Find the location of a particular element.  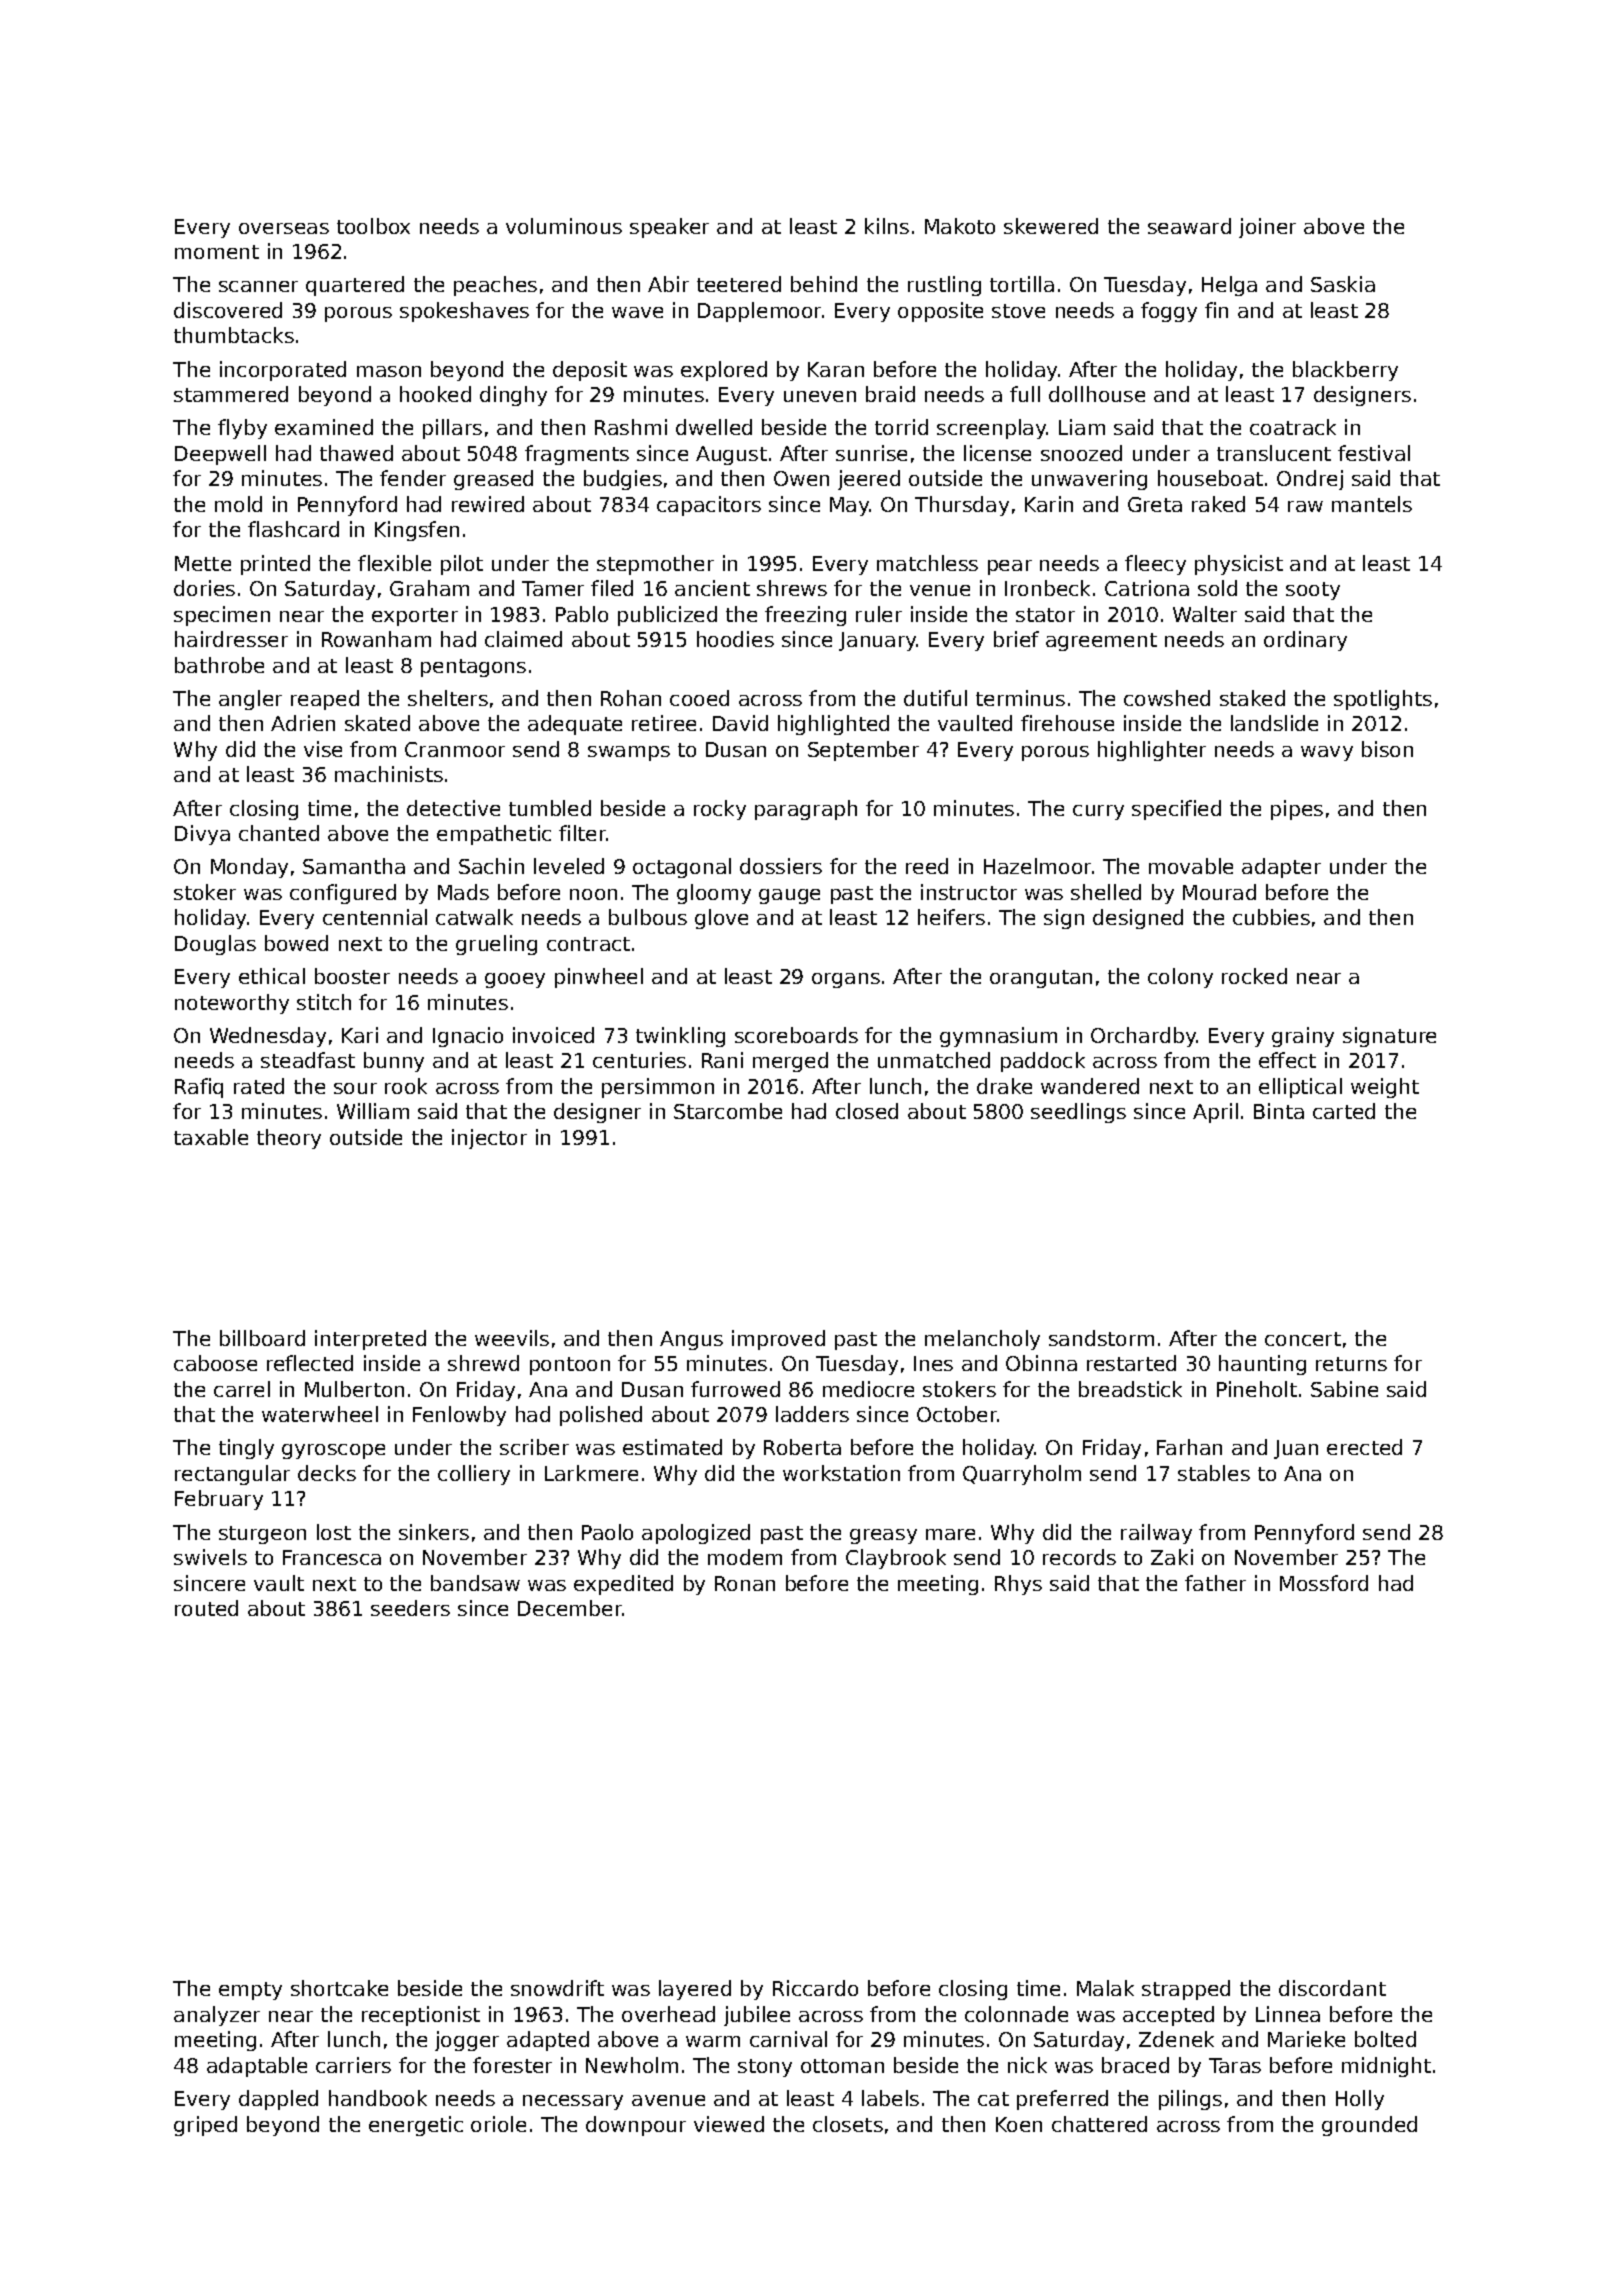

grounded is located at coordinates (1369, 2126).
